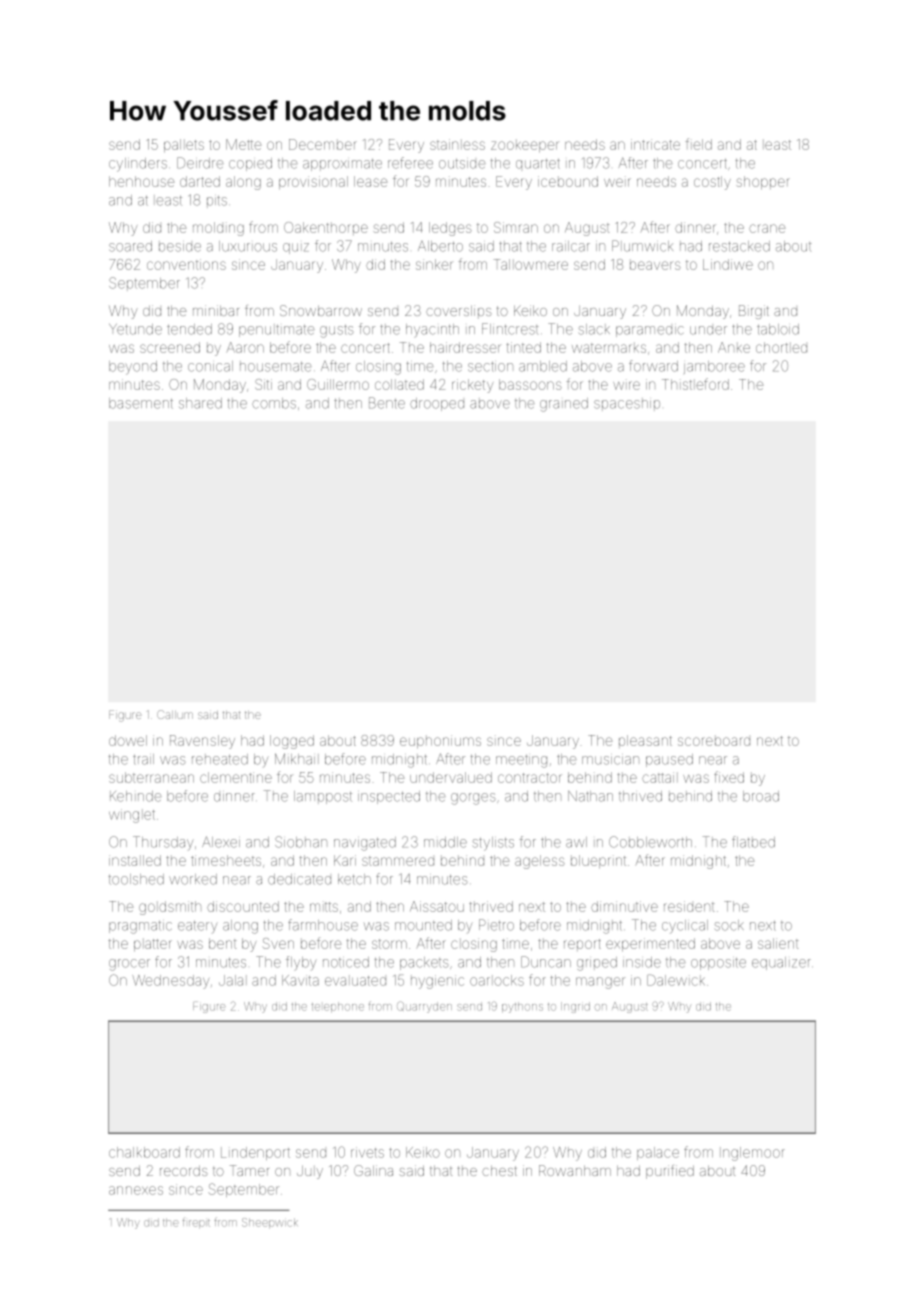 The height and width of the page is (1308, 924). What do you see at coordinates (543, 366) in the page?
I see `ambled` at bounding box center [543, 366].
